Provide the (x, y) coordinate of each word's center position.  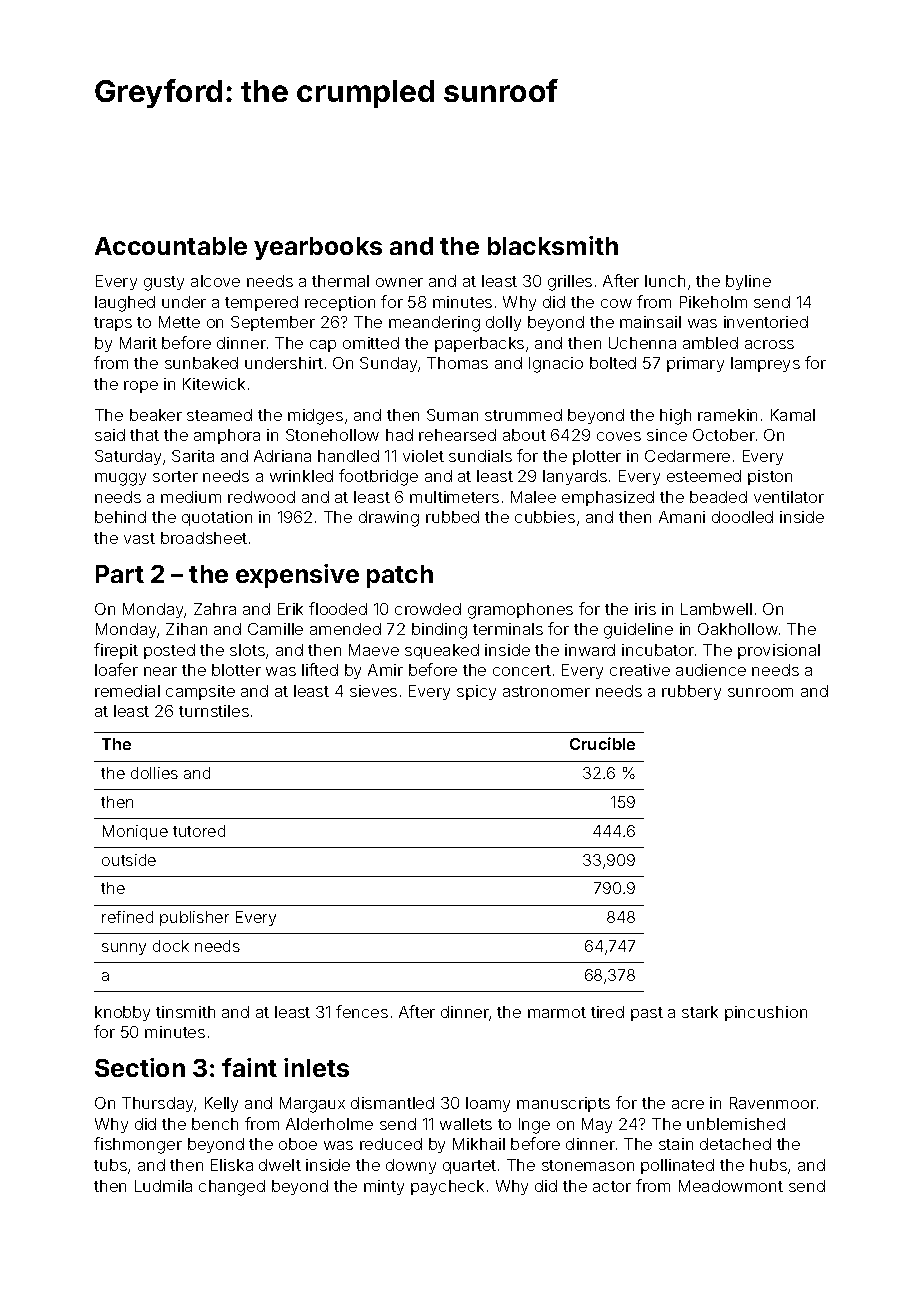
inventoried (766, 322)
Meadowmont (731, 1186)
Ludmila (163, 1186)
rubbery (691, 692)
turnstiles (214, 711)
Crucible (602, 743)
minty (384, 1187)
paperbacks (479, 344)
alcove (215, 281)
